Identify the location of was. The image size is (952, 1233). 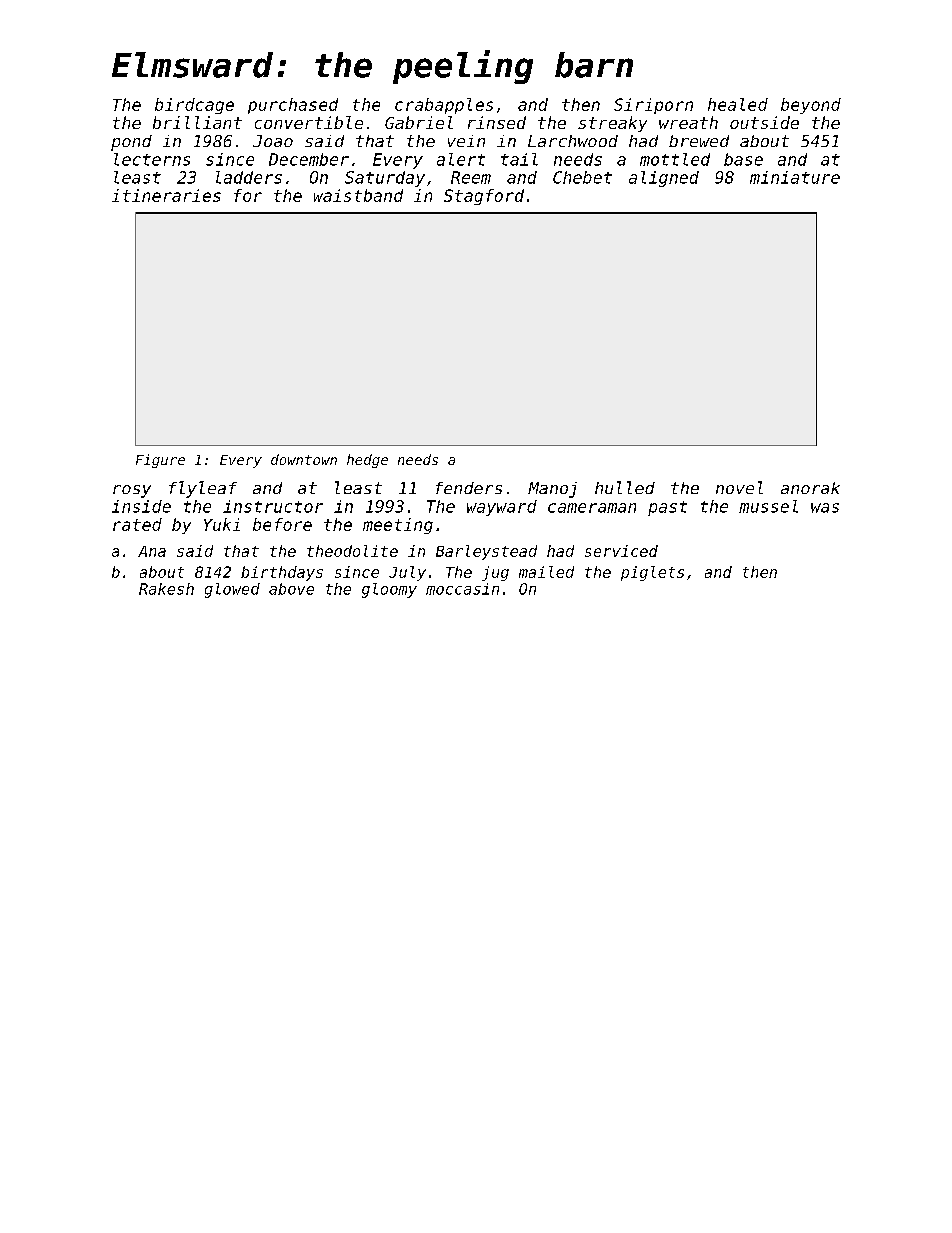
(825, 508).
